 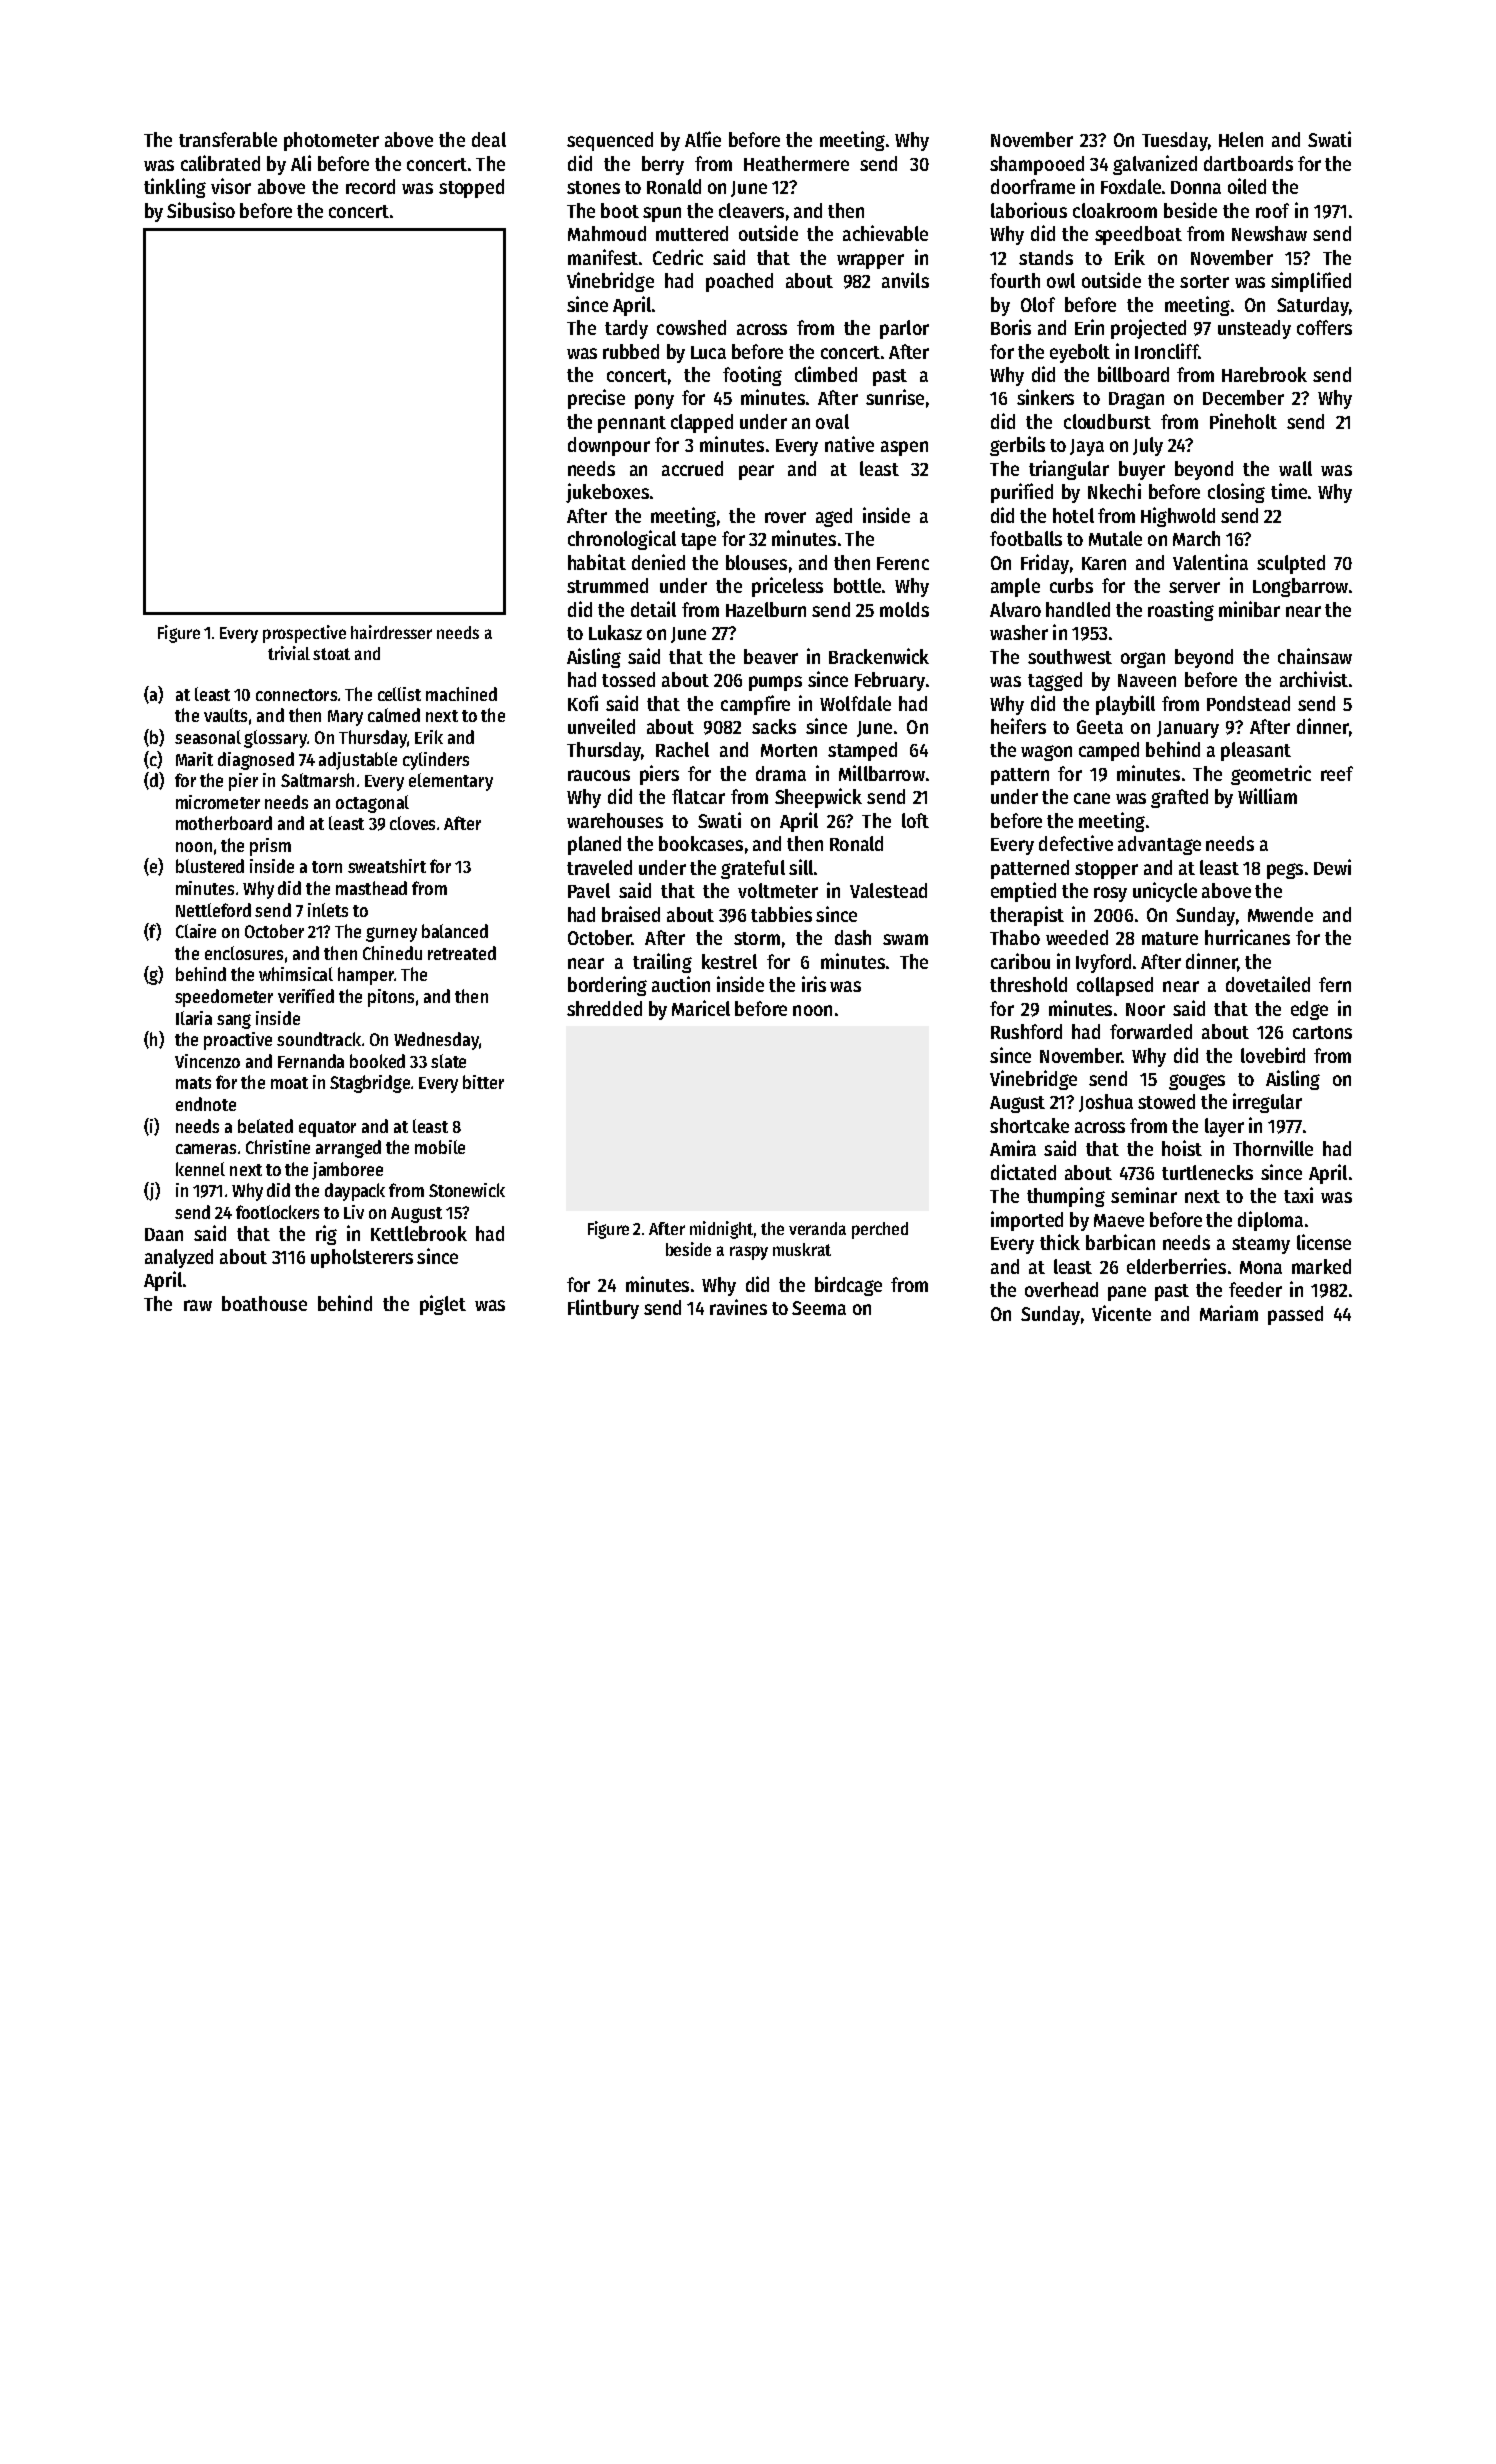 I want to click on Seema, so click(x=819, y=1308).
